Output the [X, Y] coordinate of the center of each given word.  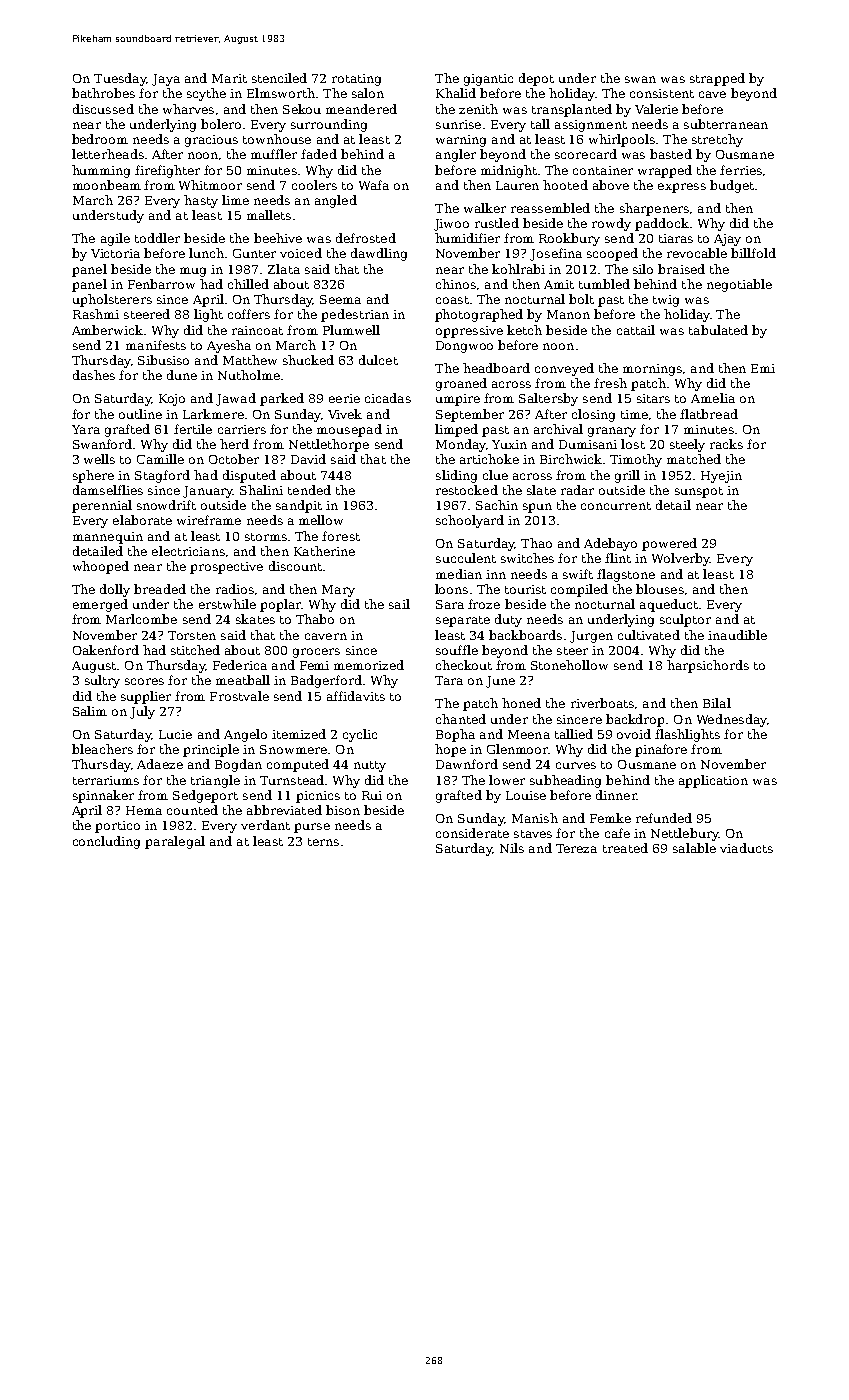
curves [576, 765]
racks [726, 444]
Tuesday [120, 79]
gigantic [488, 80]
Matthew [250, 360]
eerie [344, 398]
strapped [717, 79]
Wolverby [681, 559]
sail [399, 604]
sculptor [685, 620]
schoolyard [470, 521]
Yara [86, 429]
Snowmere [293, 749]
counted [192, 810]
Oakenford [106, 650]
